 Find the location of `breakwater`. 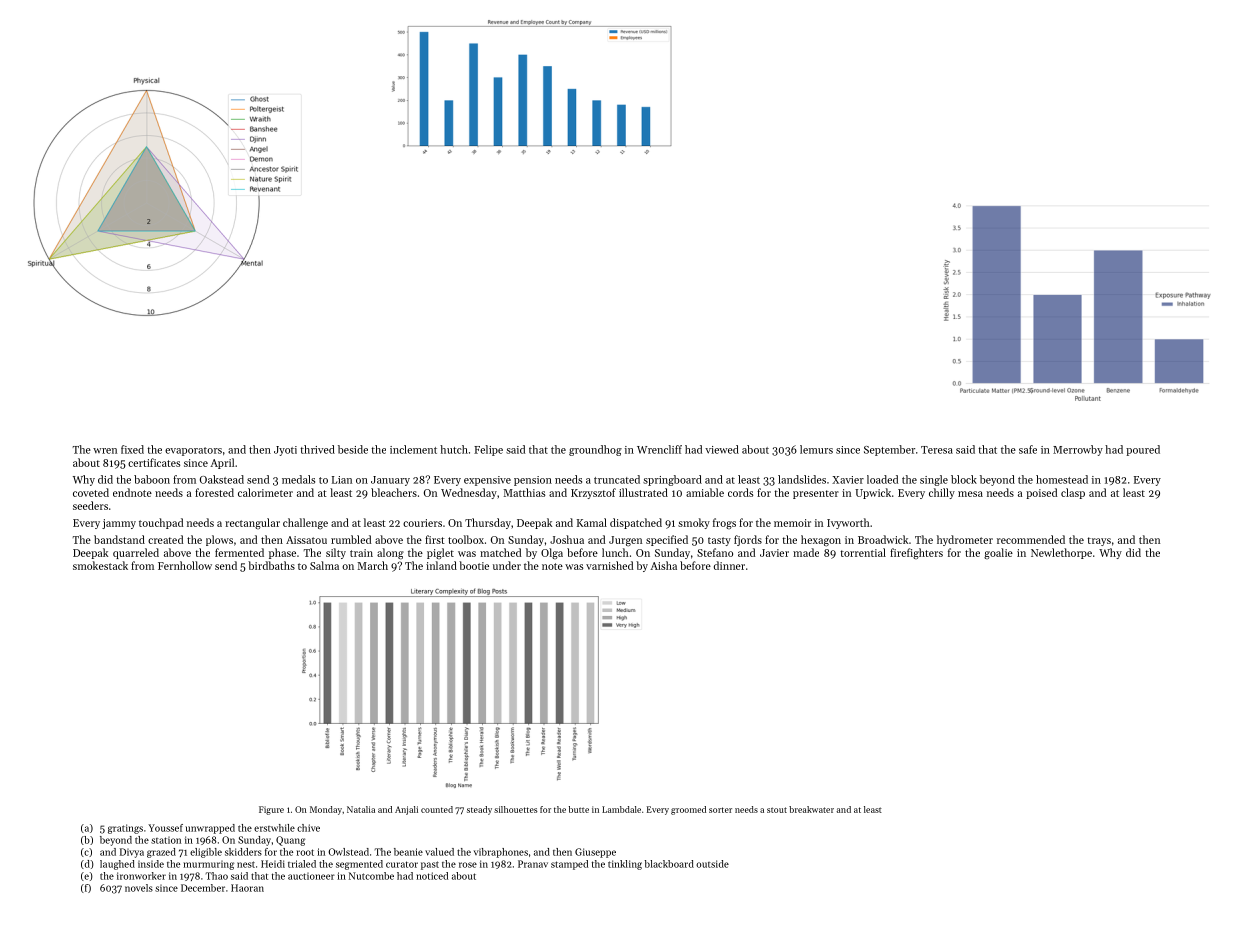

breakwater is located at coordinates (811, 809).
